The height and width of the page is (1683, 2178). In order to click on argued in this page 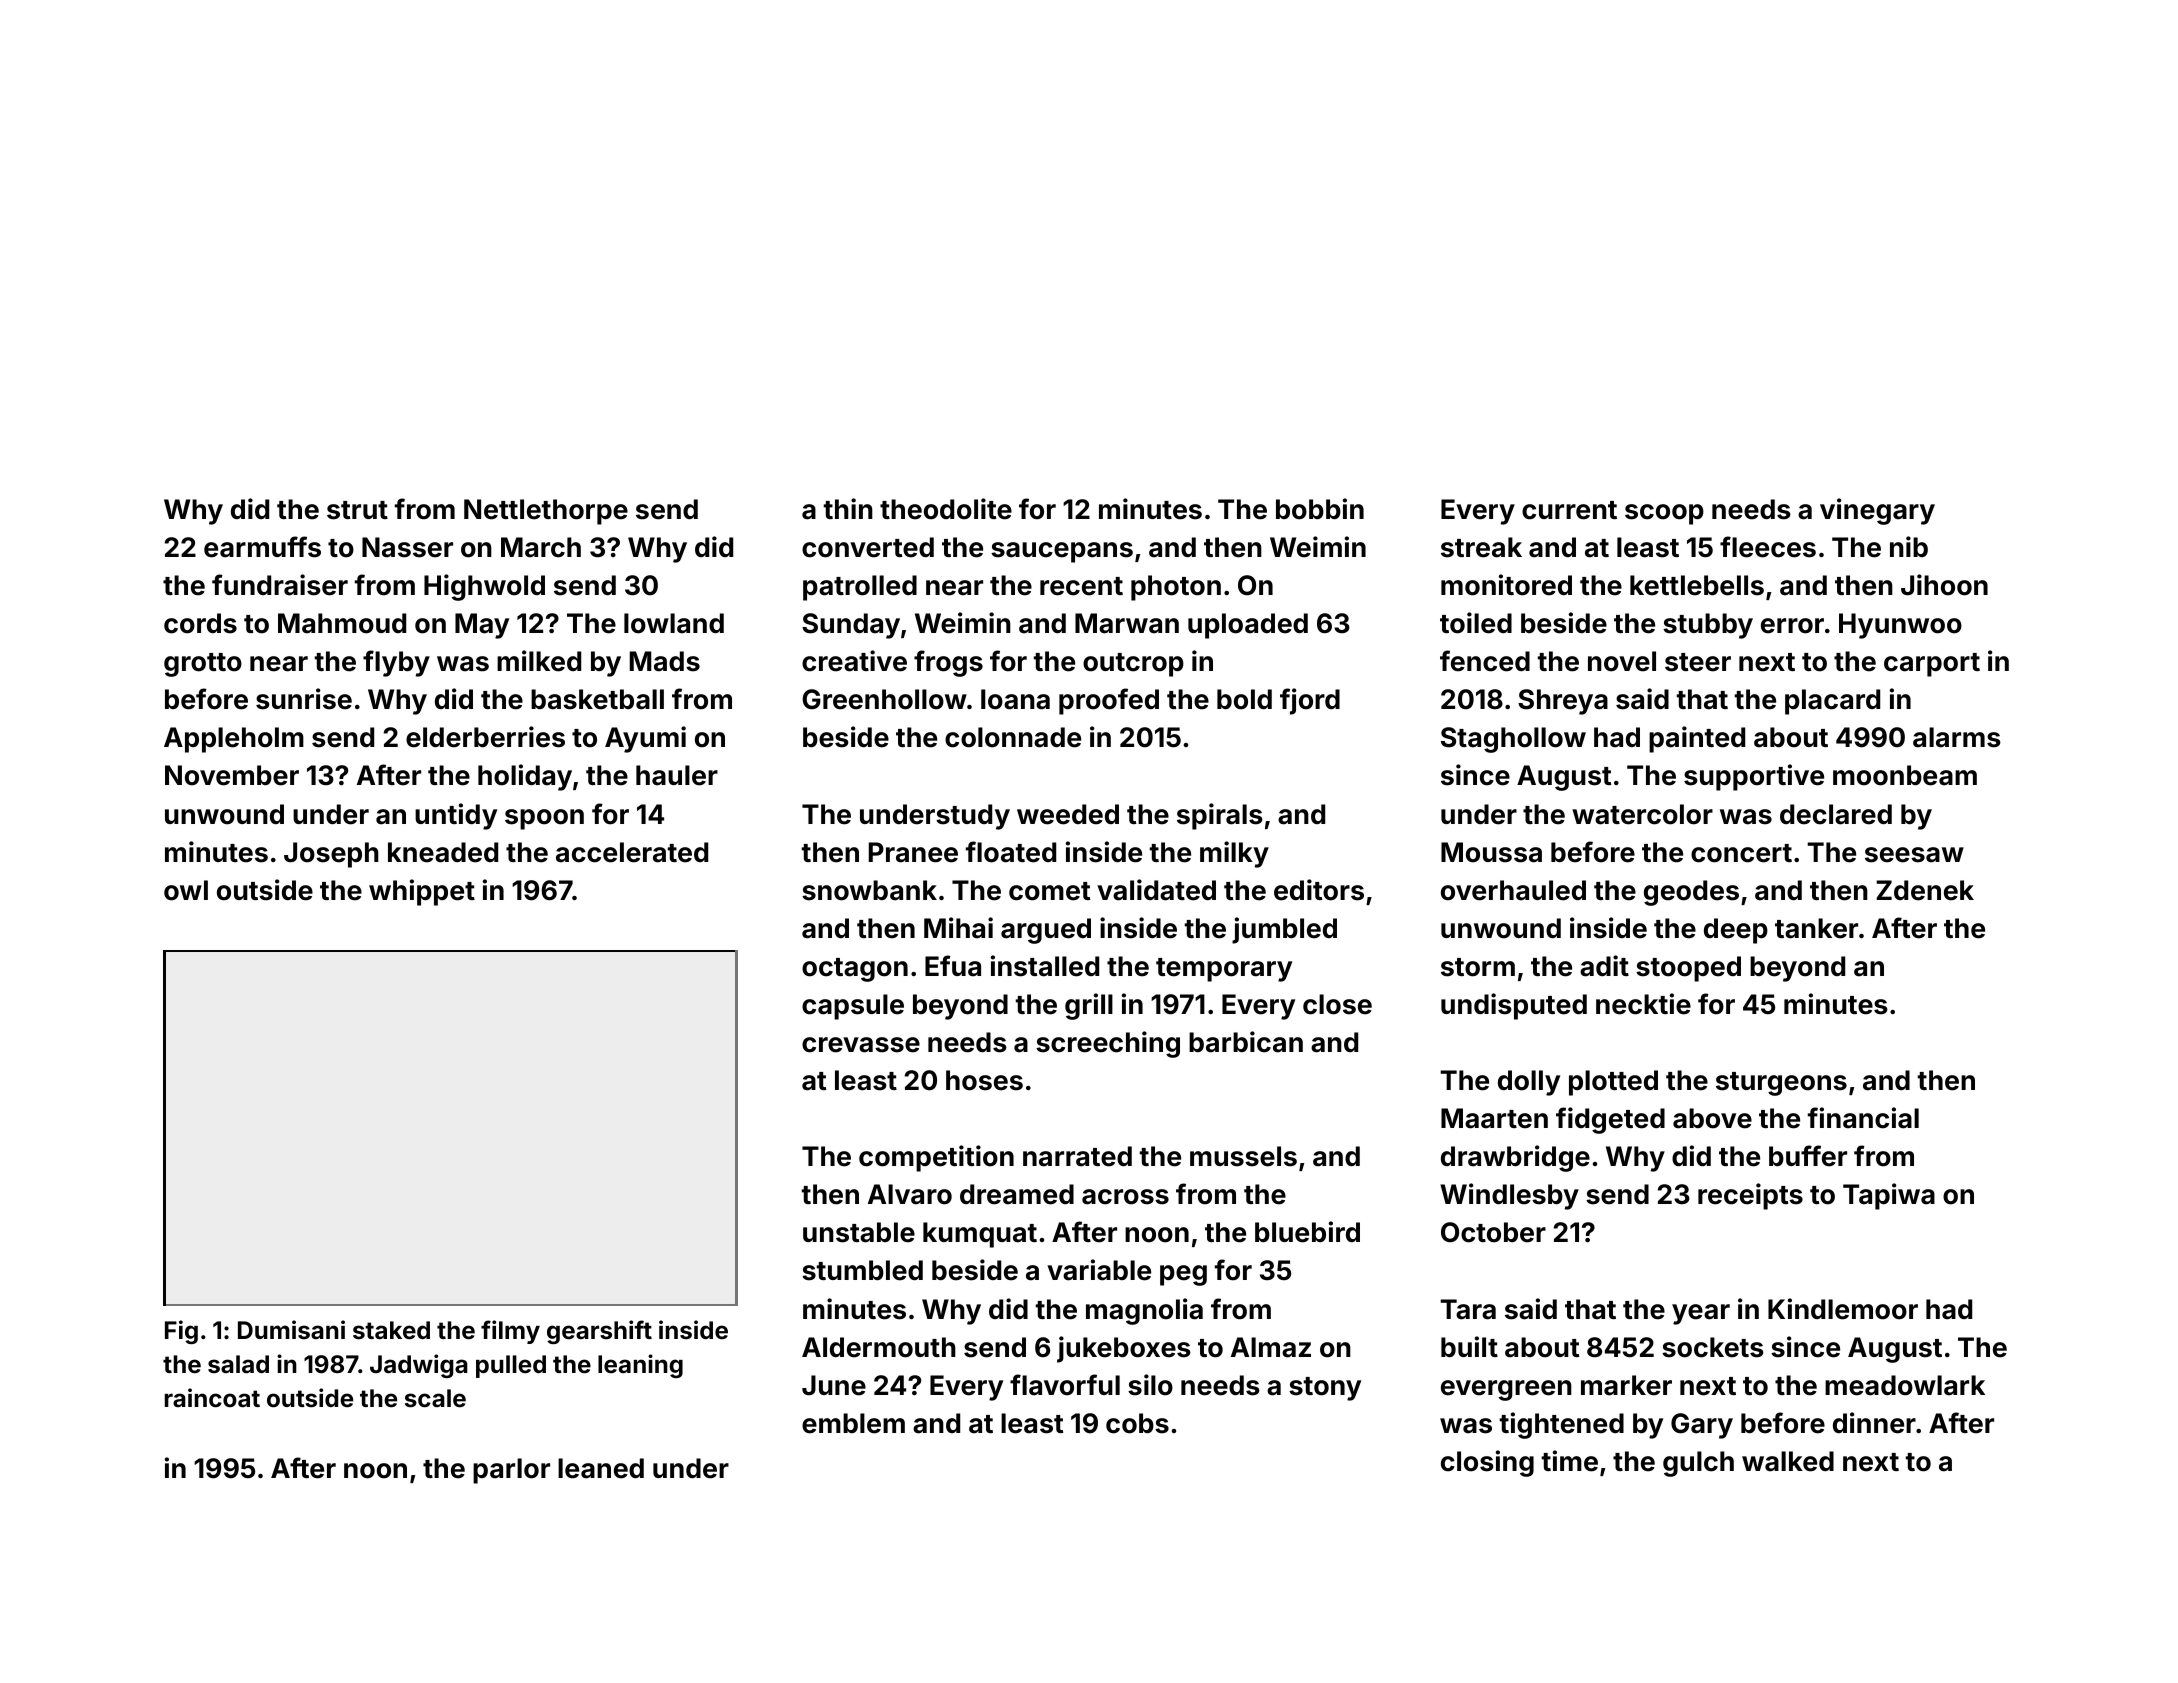, I will do `click(1046, 931)`.
